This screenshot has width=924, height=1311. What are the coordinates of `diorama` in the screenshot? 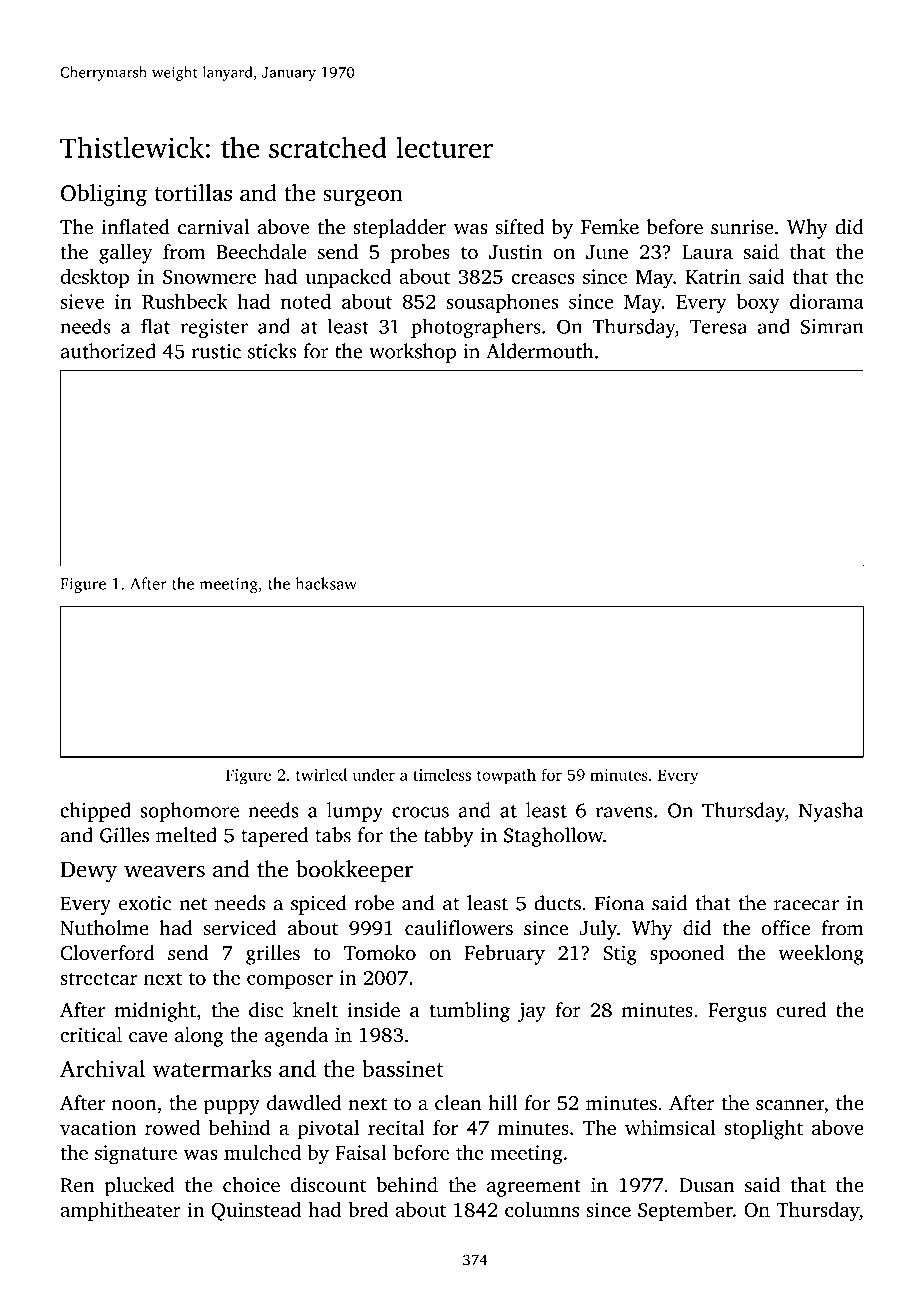 It's located at (827, 301).
